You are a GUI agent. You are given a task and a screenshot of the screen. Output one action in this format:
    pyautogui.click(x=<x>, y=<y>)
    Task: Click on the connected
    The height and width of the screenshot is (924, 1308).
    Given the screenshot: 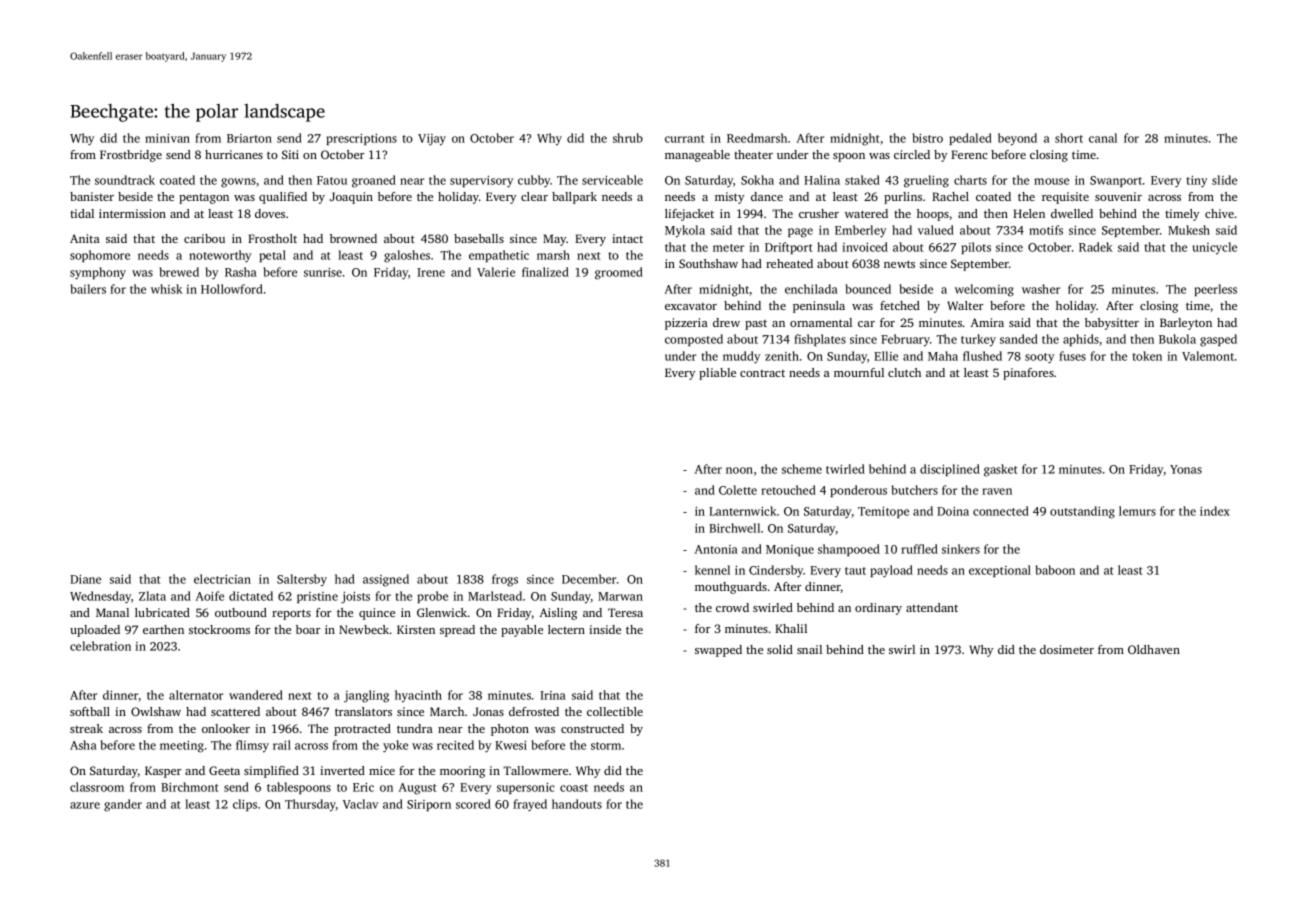 What is the action you would take?
    pyautogui.click(x=1001, y=511)
